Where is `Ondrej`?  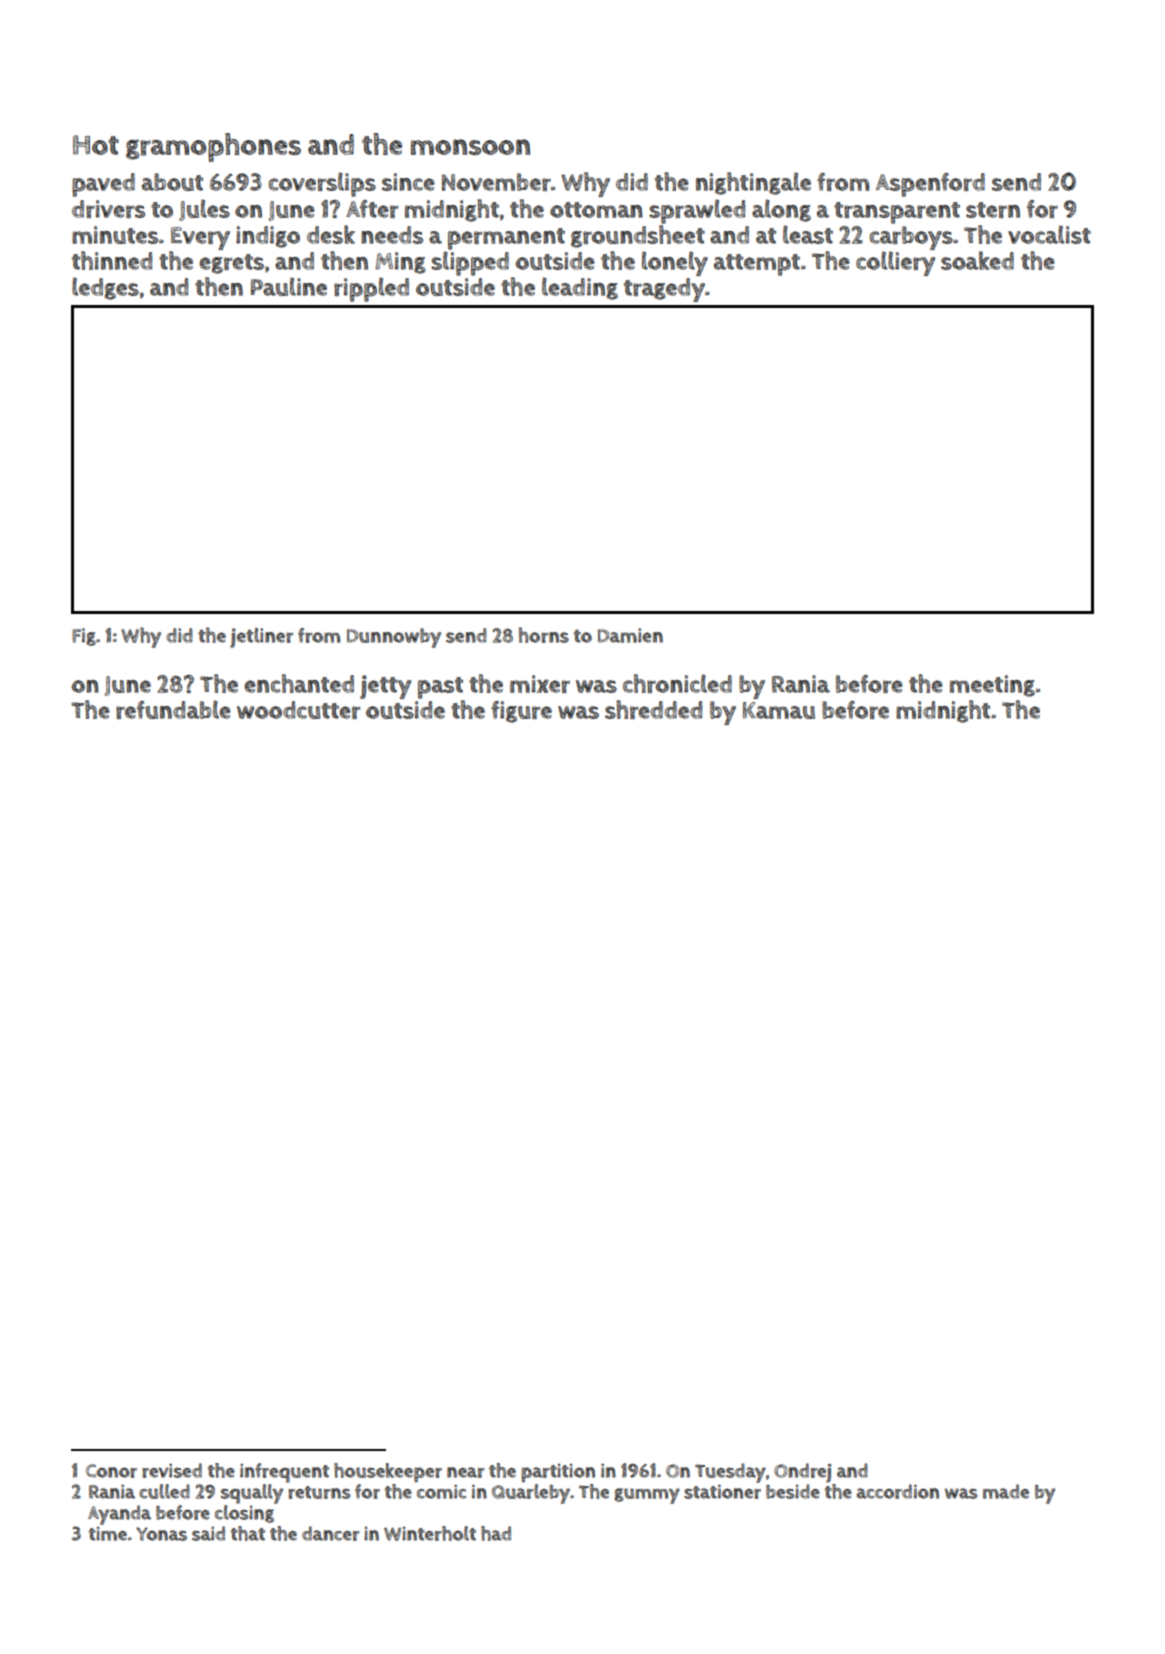 Ondrej is located at coordinates (802, 1473).
